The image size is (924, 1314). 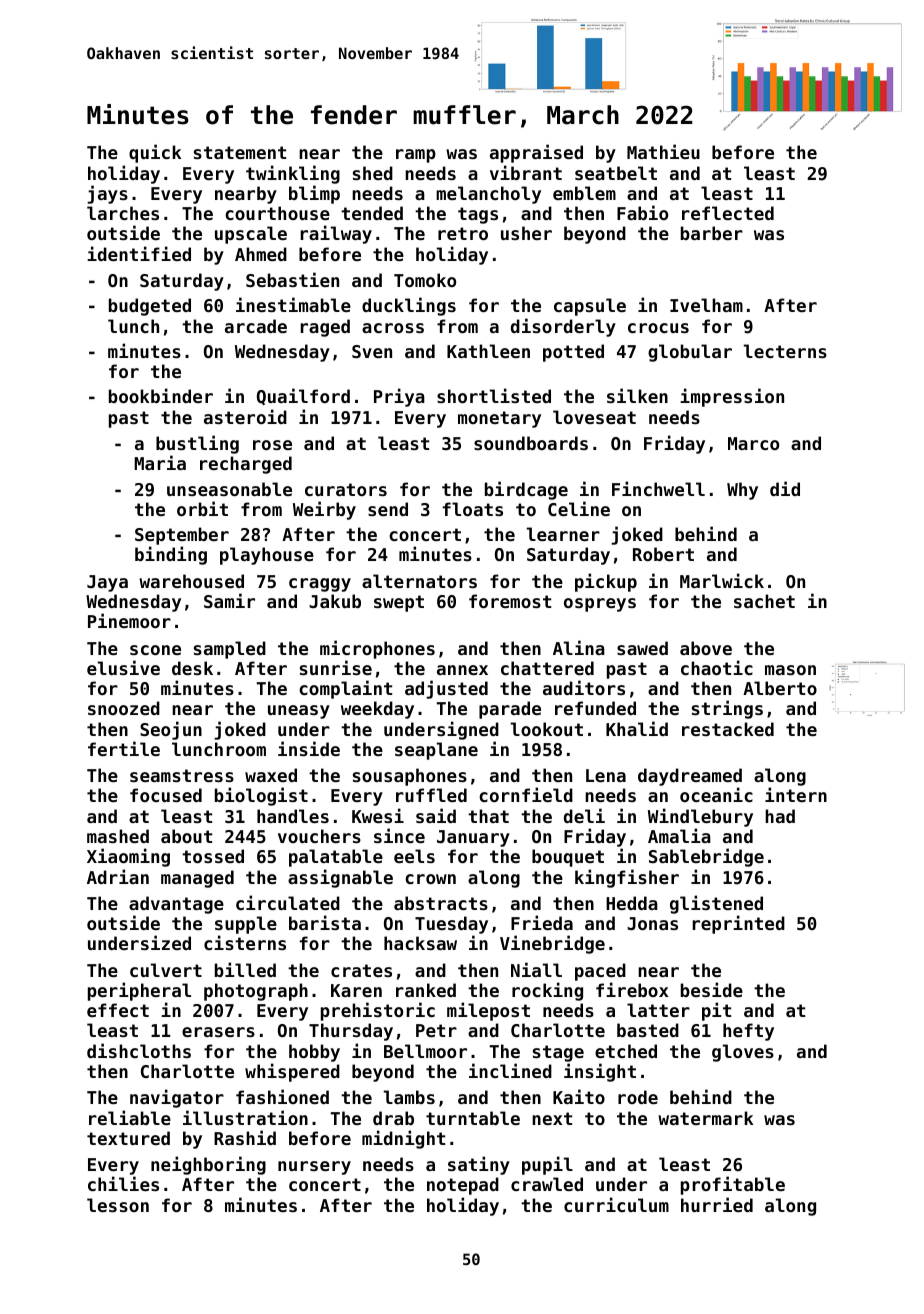 What do you see at coordinates (638, 1097) in the screenshot?
I see `rode` at bounding box center [638, 1097].
